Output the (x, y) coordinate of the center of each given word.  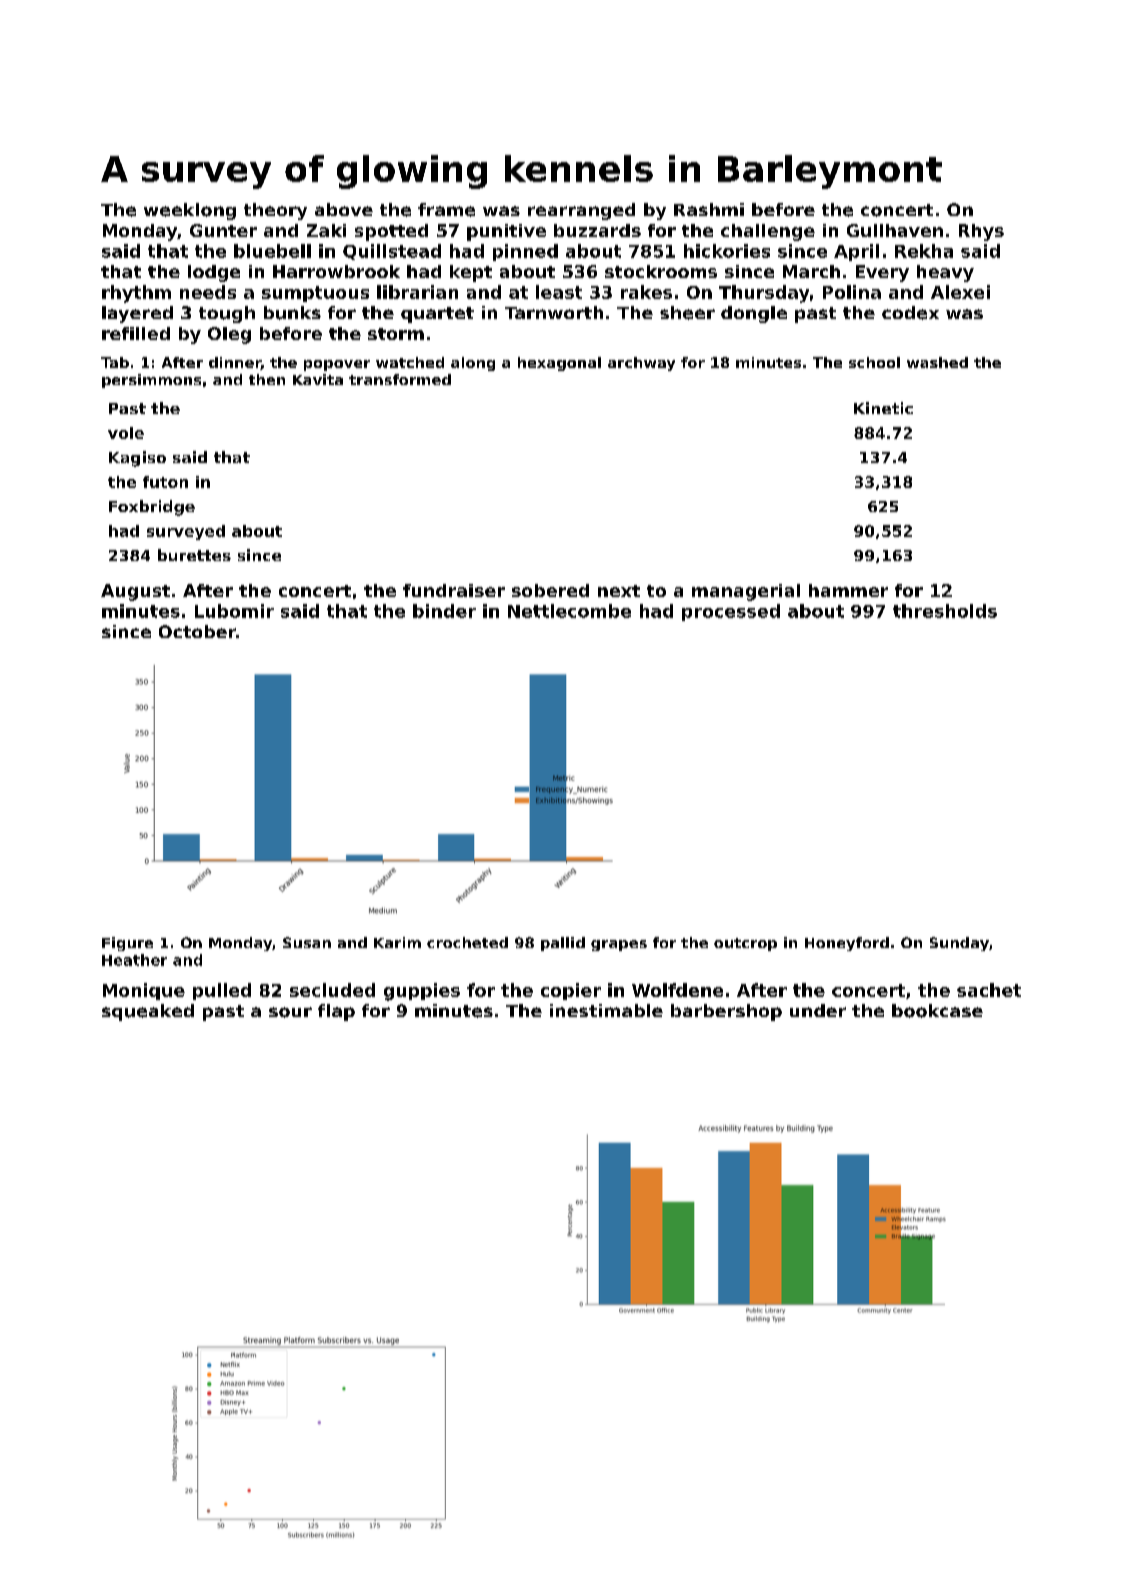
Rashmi (709, 209)
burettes (194, 555)
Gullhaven (895, 230)
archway (641, 364)
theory (275, 211)
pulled (222, 991)
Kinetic (883, 408)
